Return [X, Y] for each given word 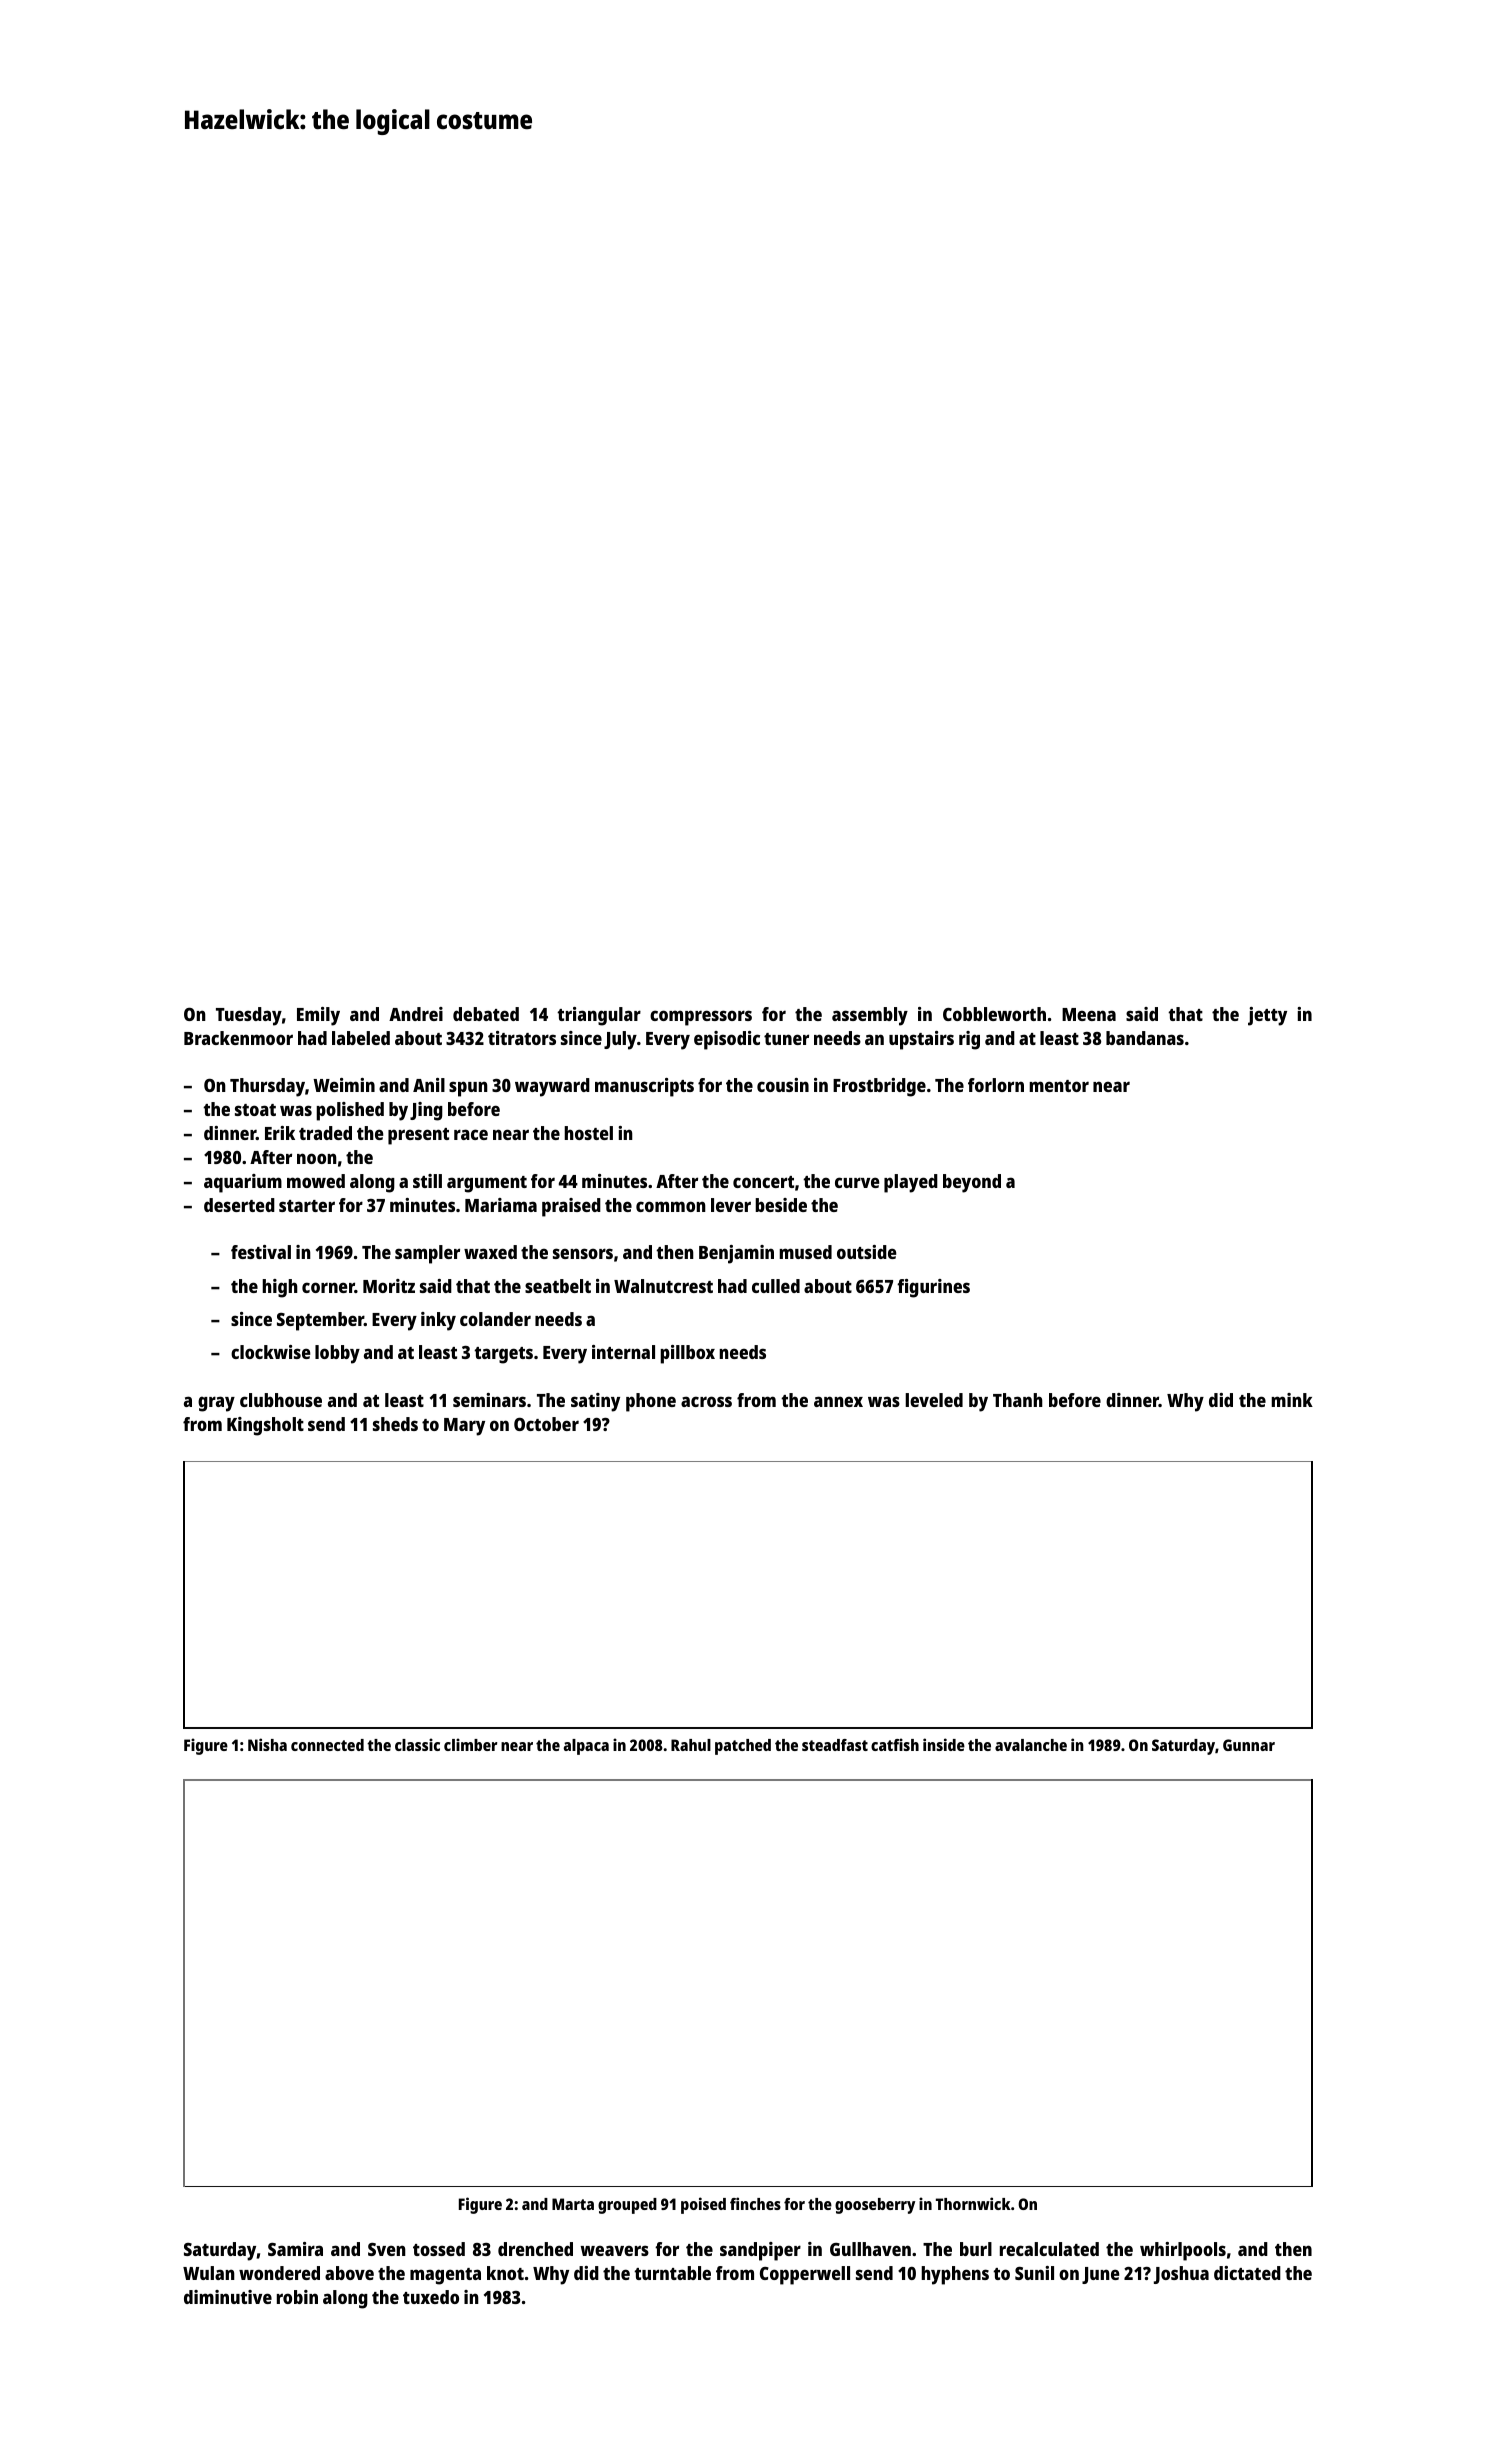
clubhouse [281, 1400]
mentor [1059, 1086]
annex [838, 1401]
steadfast [835, 1745]
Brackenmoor [238, 1038]
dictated [1247, 2273]
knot [505, 2273]
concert [763, 1182]
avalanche [1031, 1745]
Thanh [1018, 1400]
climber [470, 1744]
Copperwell [805, 2275]
